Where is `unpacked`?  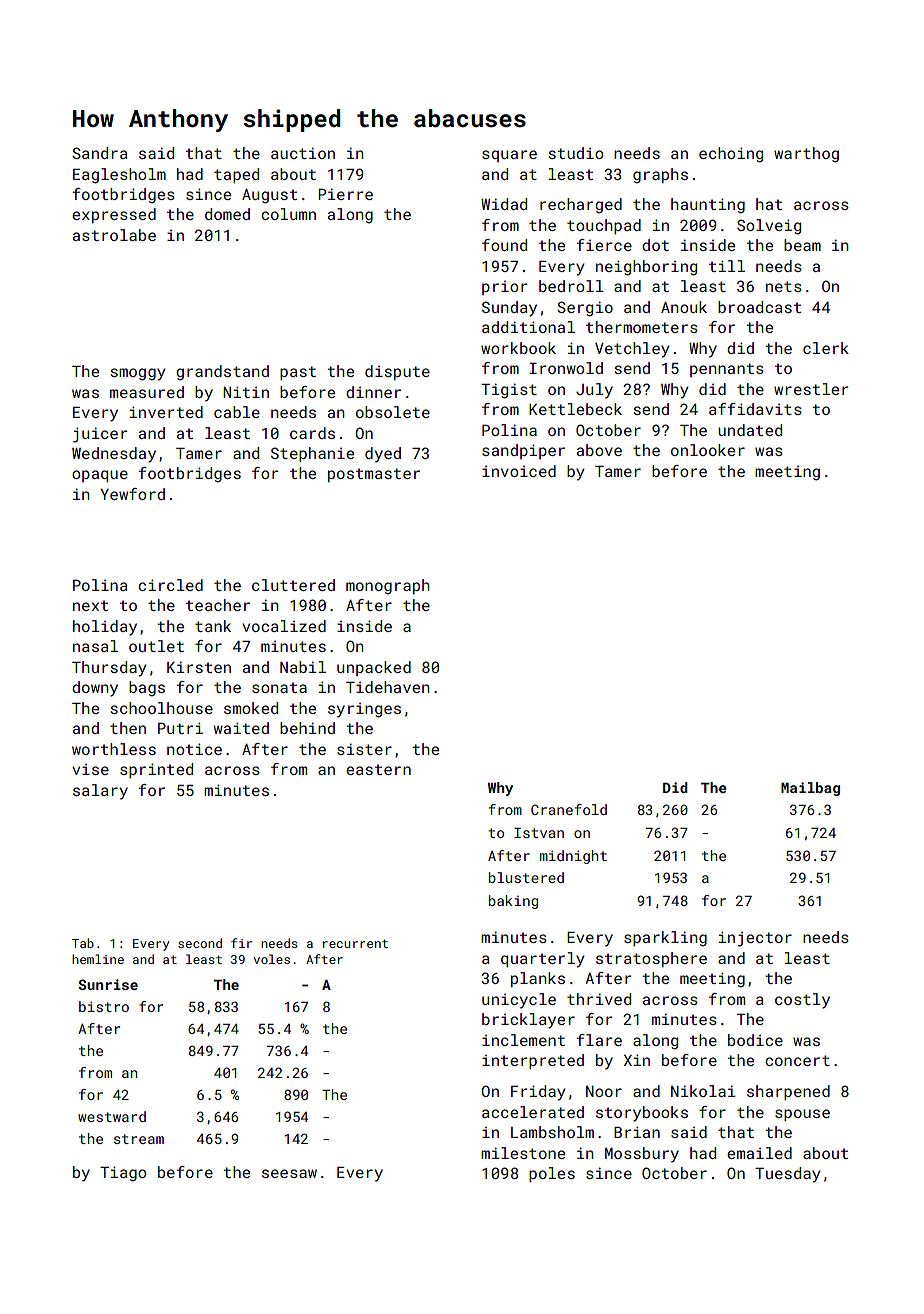
unpacked is located at coordinates (374, 668).
